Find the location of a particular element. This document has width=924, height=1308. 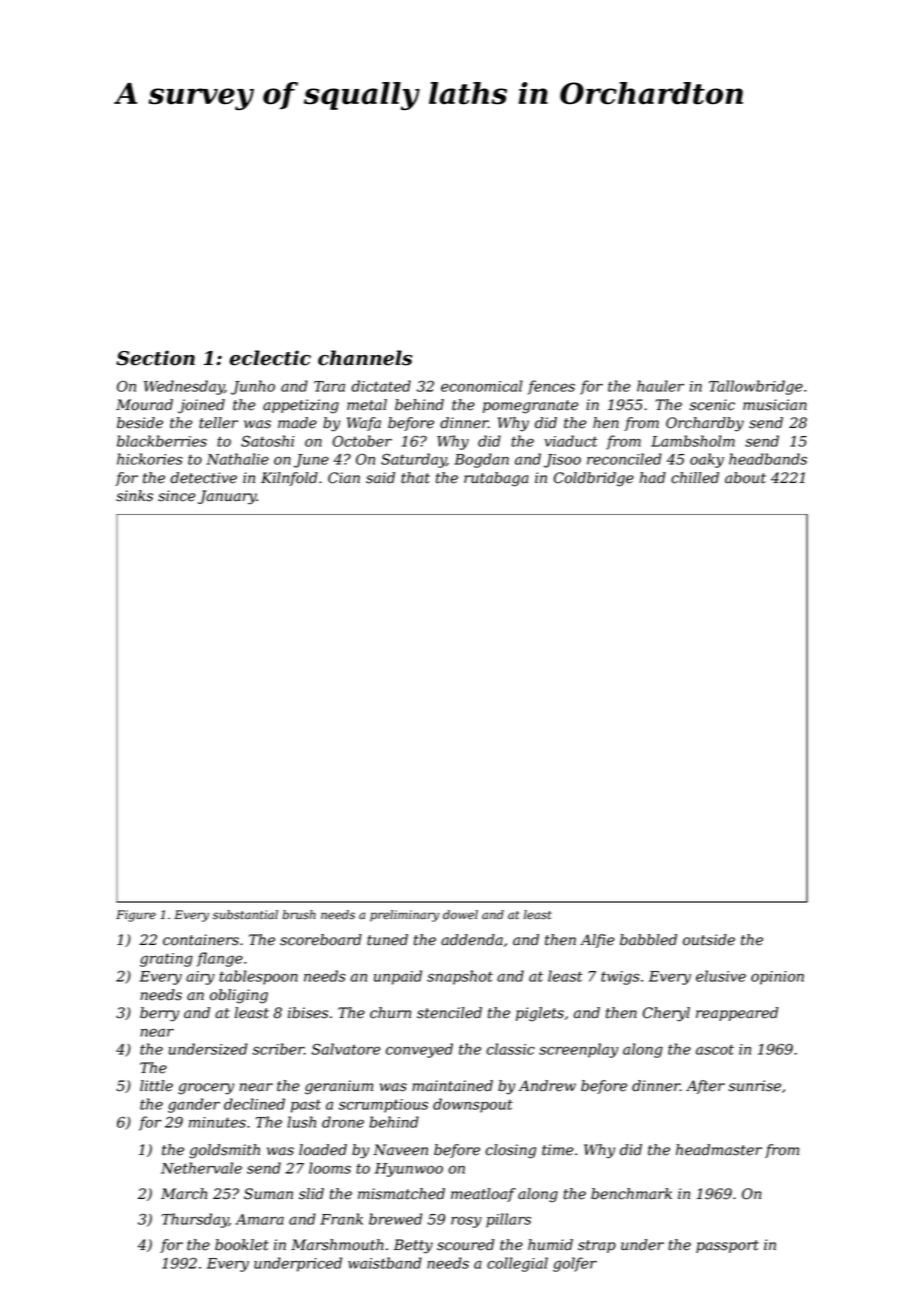

outside is located at coordinates (709, 940).
